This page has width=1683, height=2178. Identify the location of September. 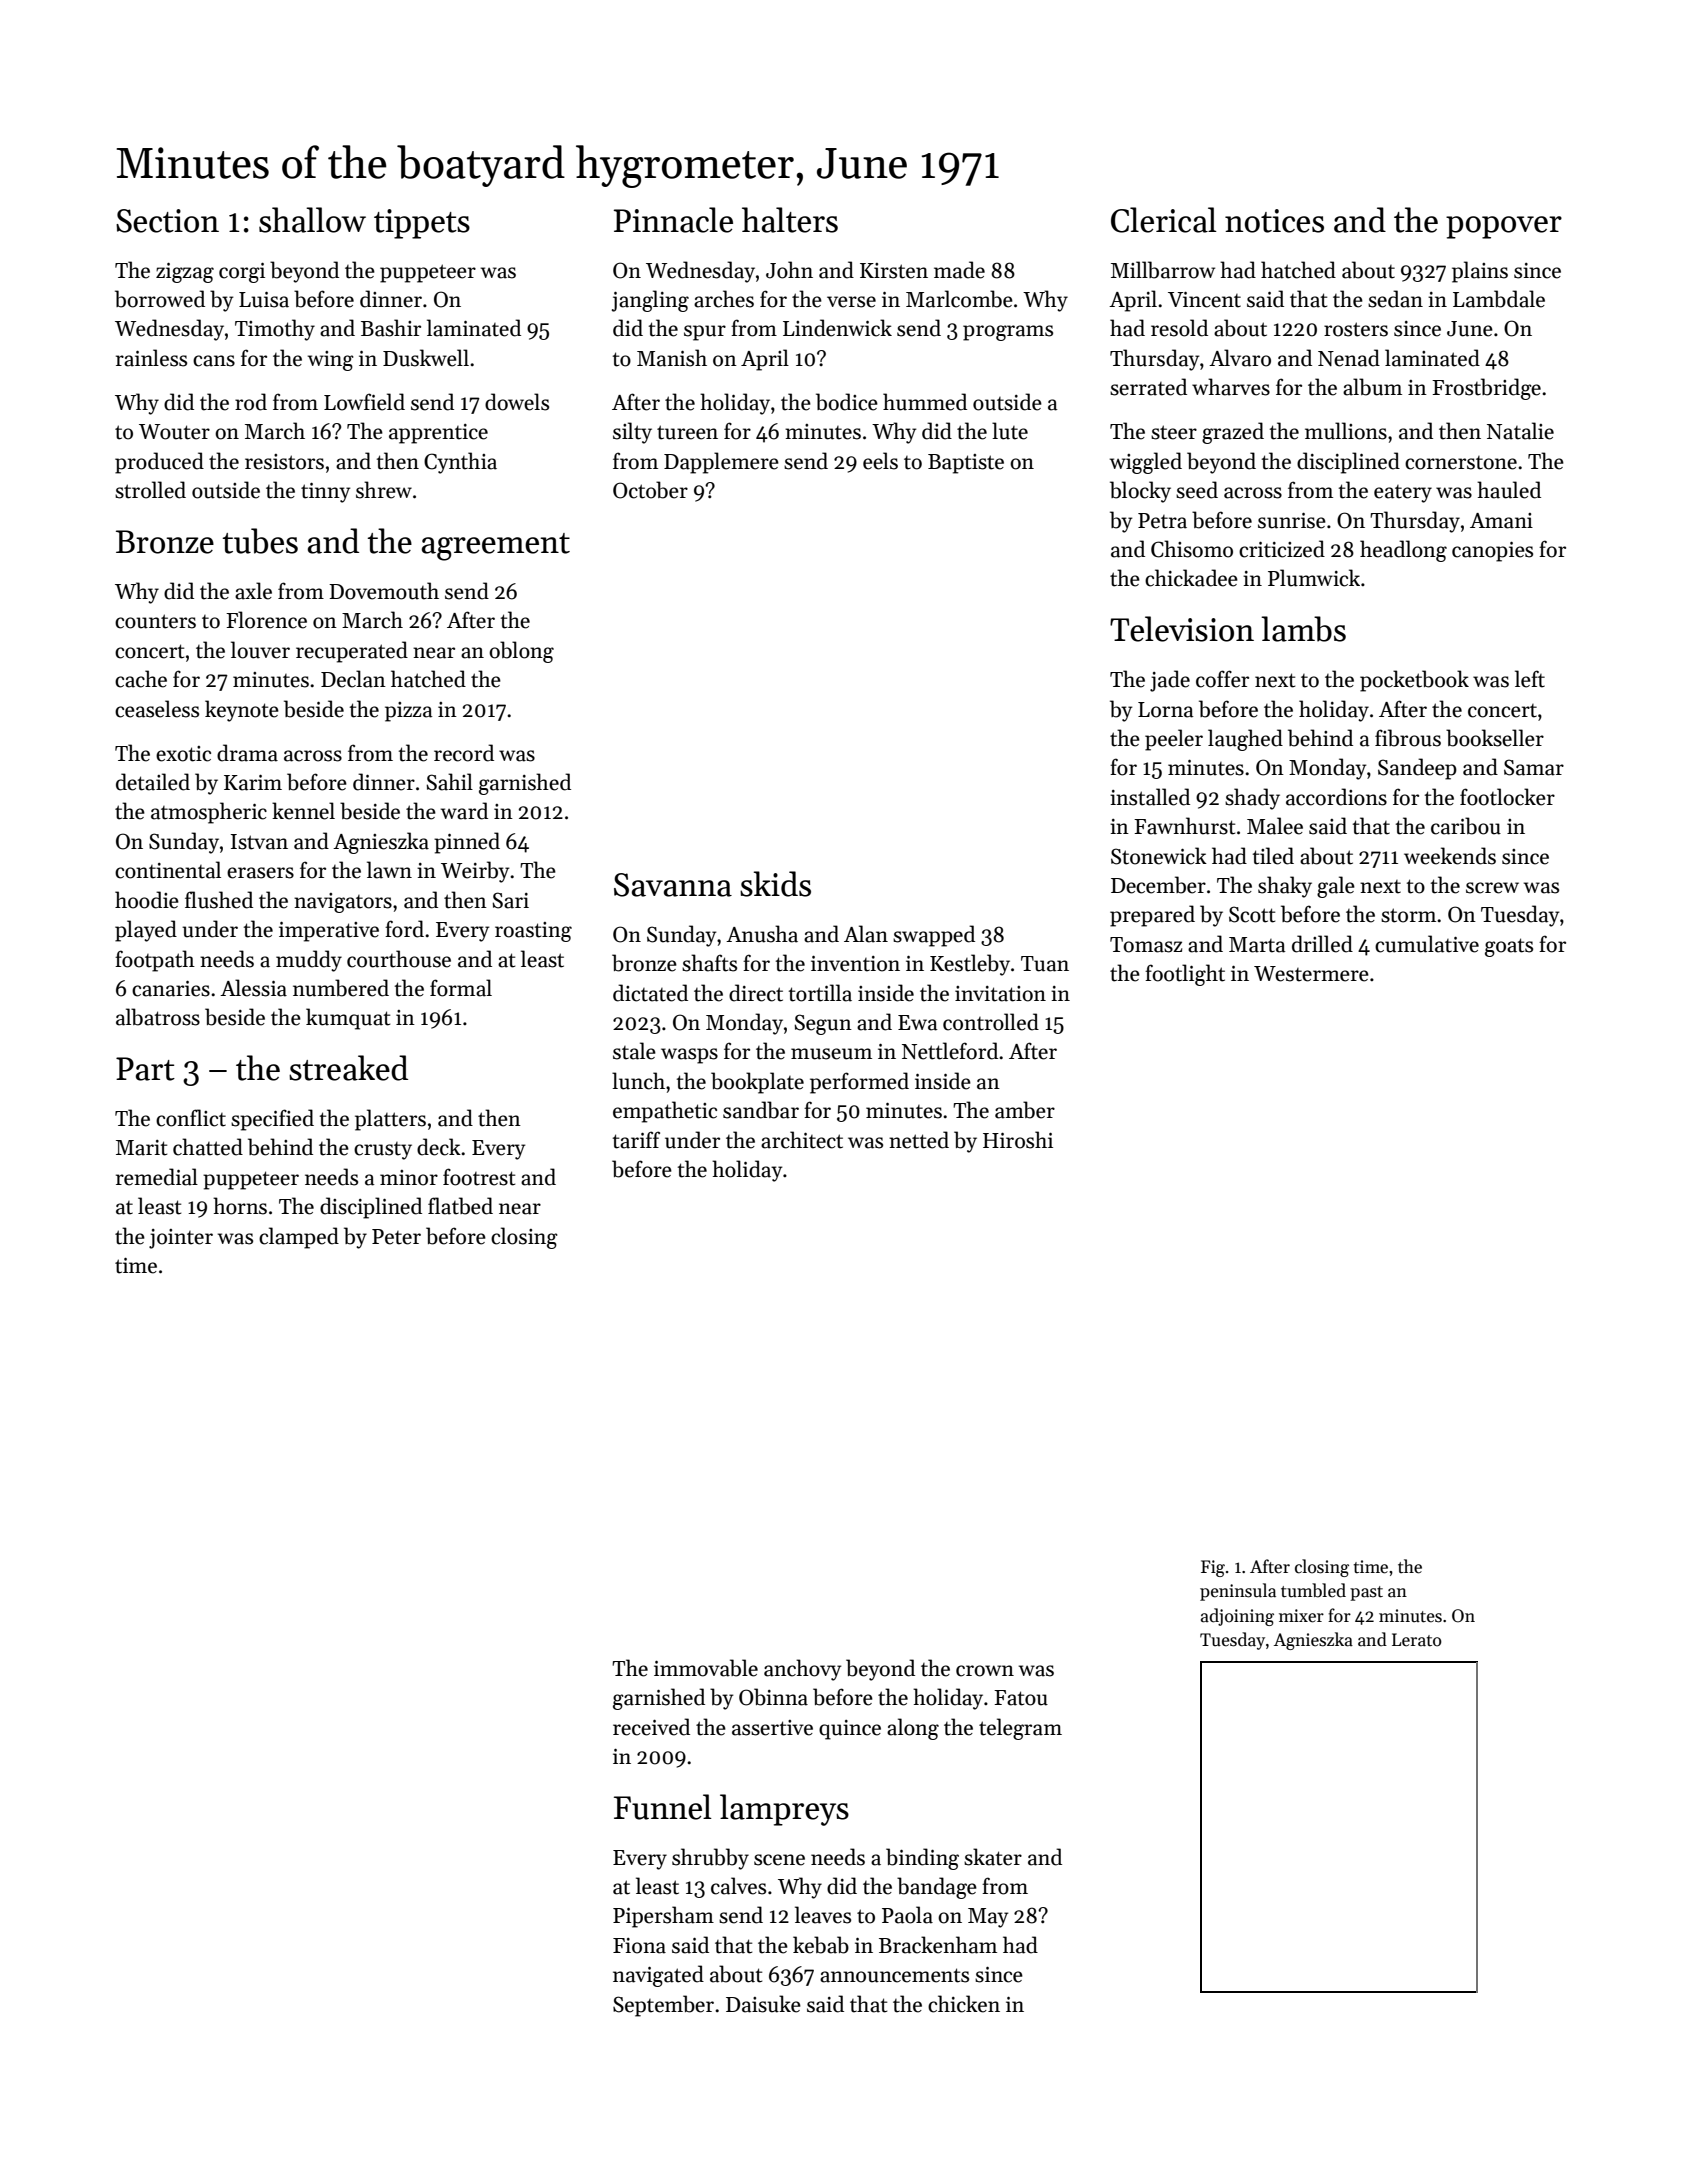
(663, 2006).
